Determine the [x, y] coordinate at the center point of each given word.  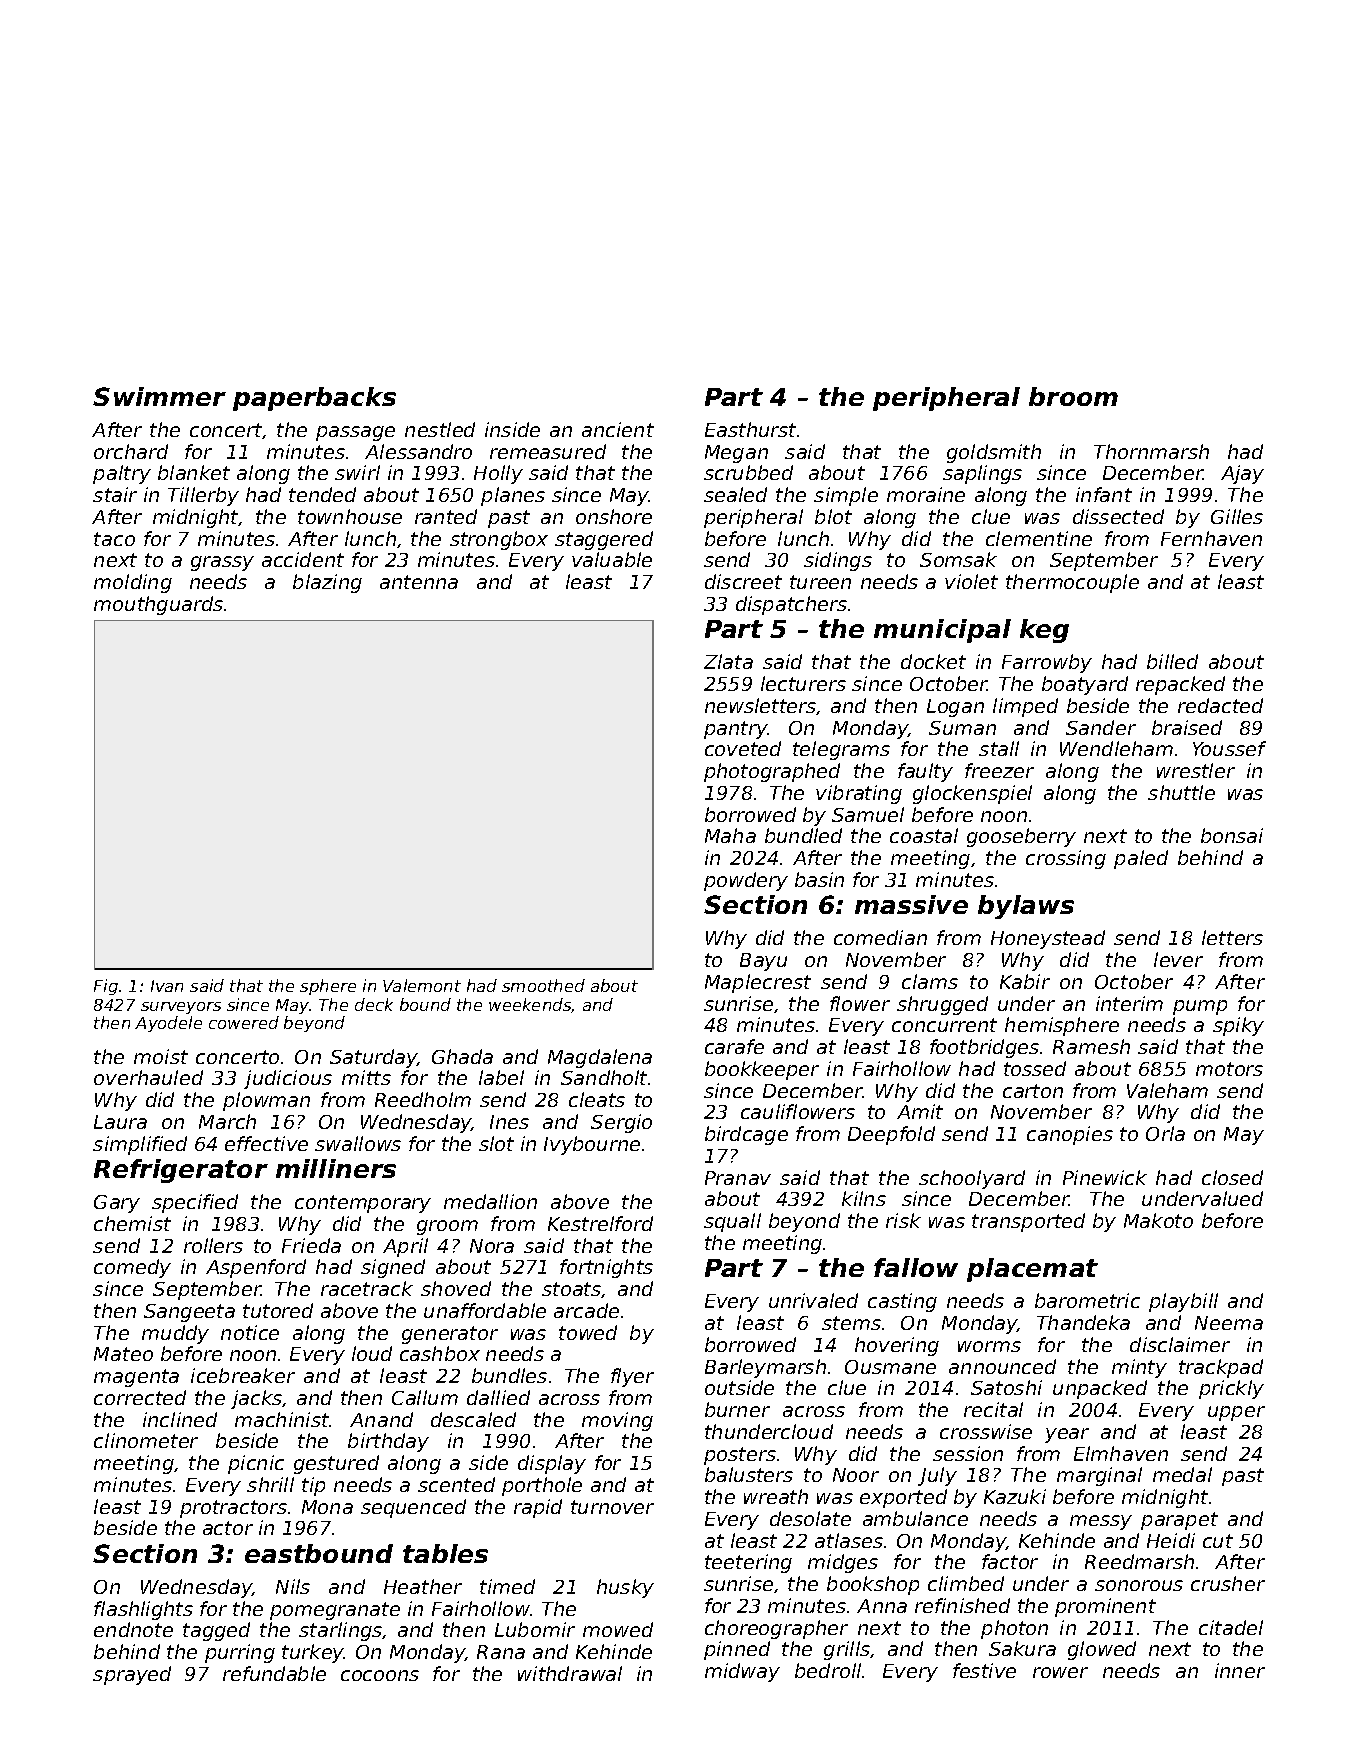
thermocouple [1072, 583]
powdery [746, 881]
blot [833, 516]
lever [1178, 959]
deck [374, 1004]
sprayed [132, 1675]
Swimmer [159, 396]
